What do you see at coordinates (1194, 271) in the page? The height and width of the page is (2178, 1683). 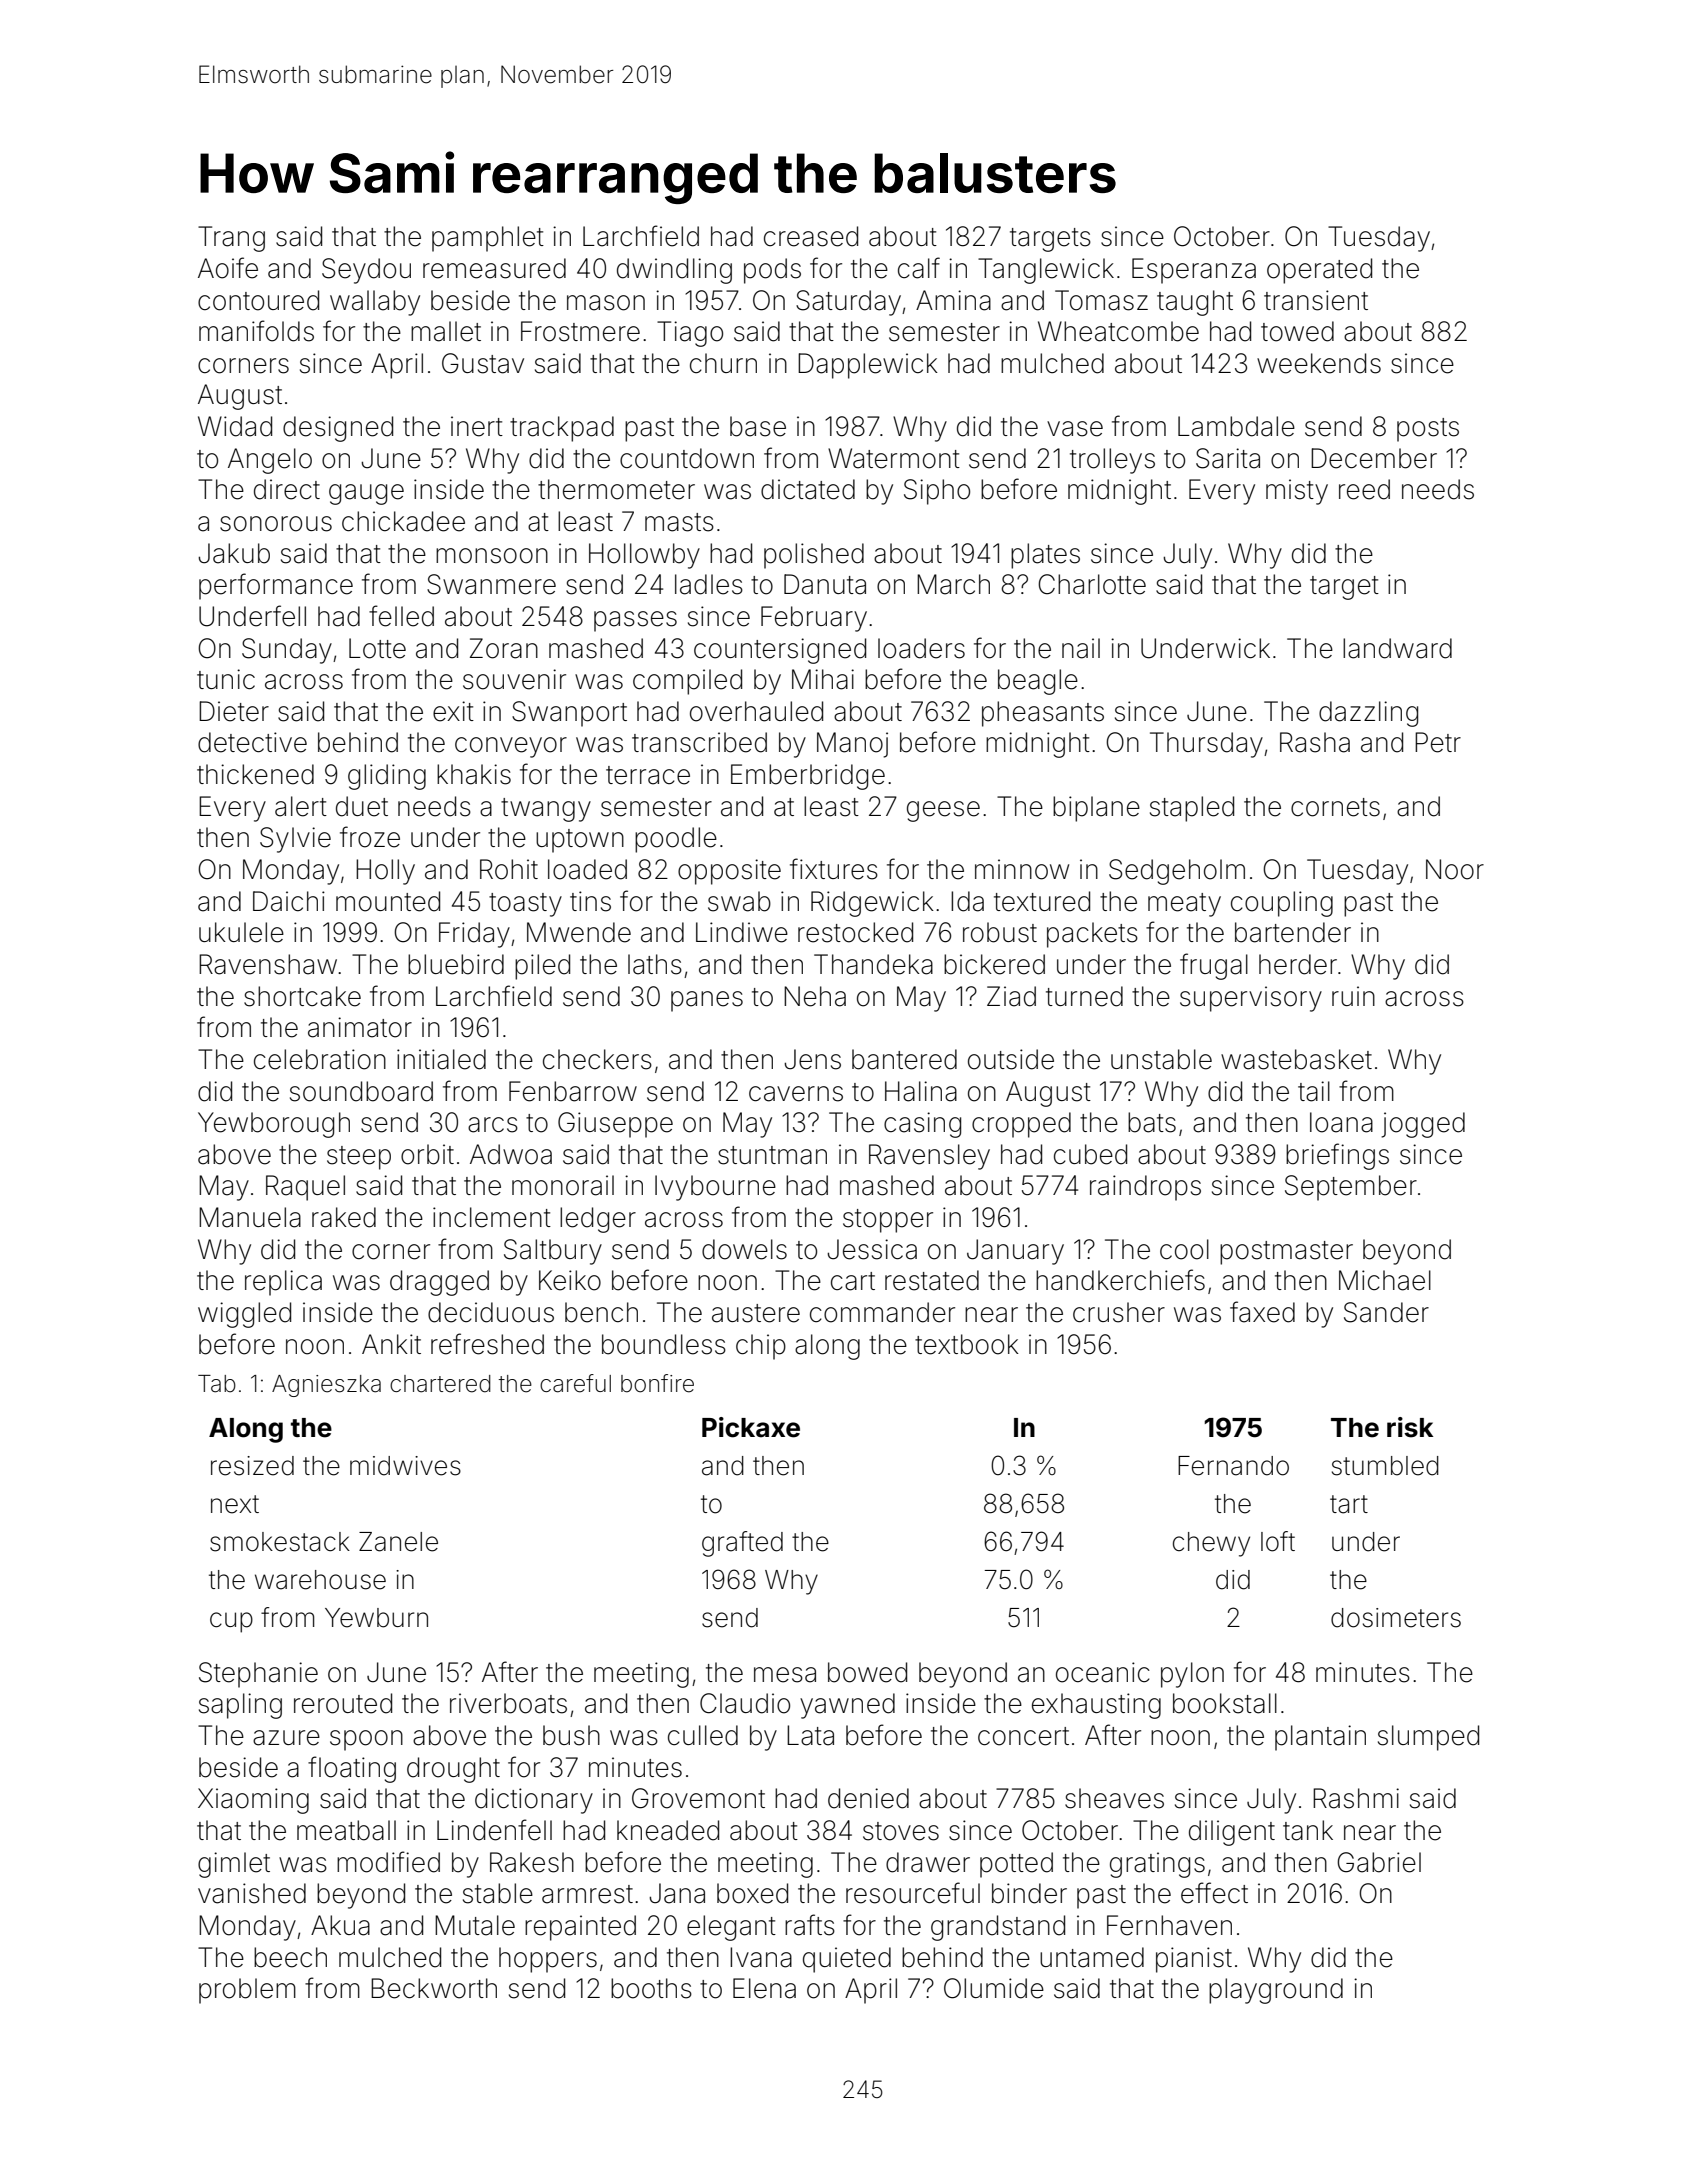 I see `Esperanza` at bounding box center [1194, 271].
